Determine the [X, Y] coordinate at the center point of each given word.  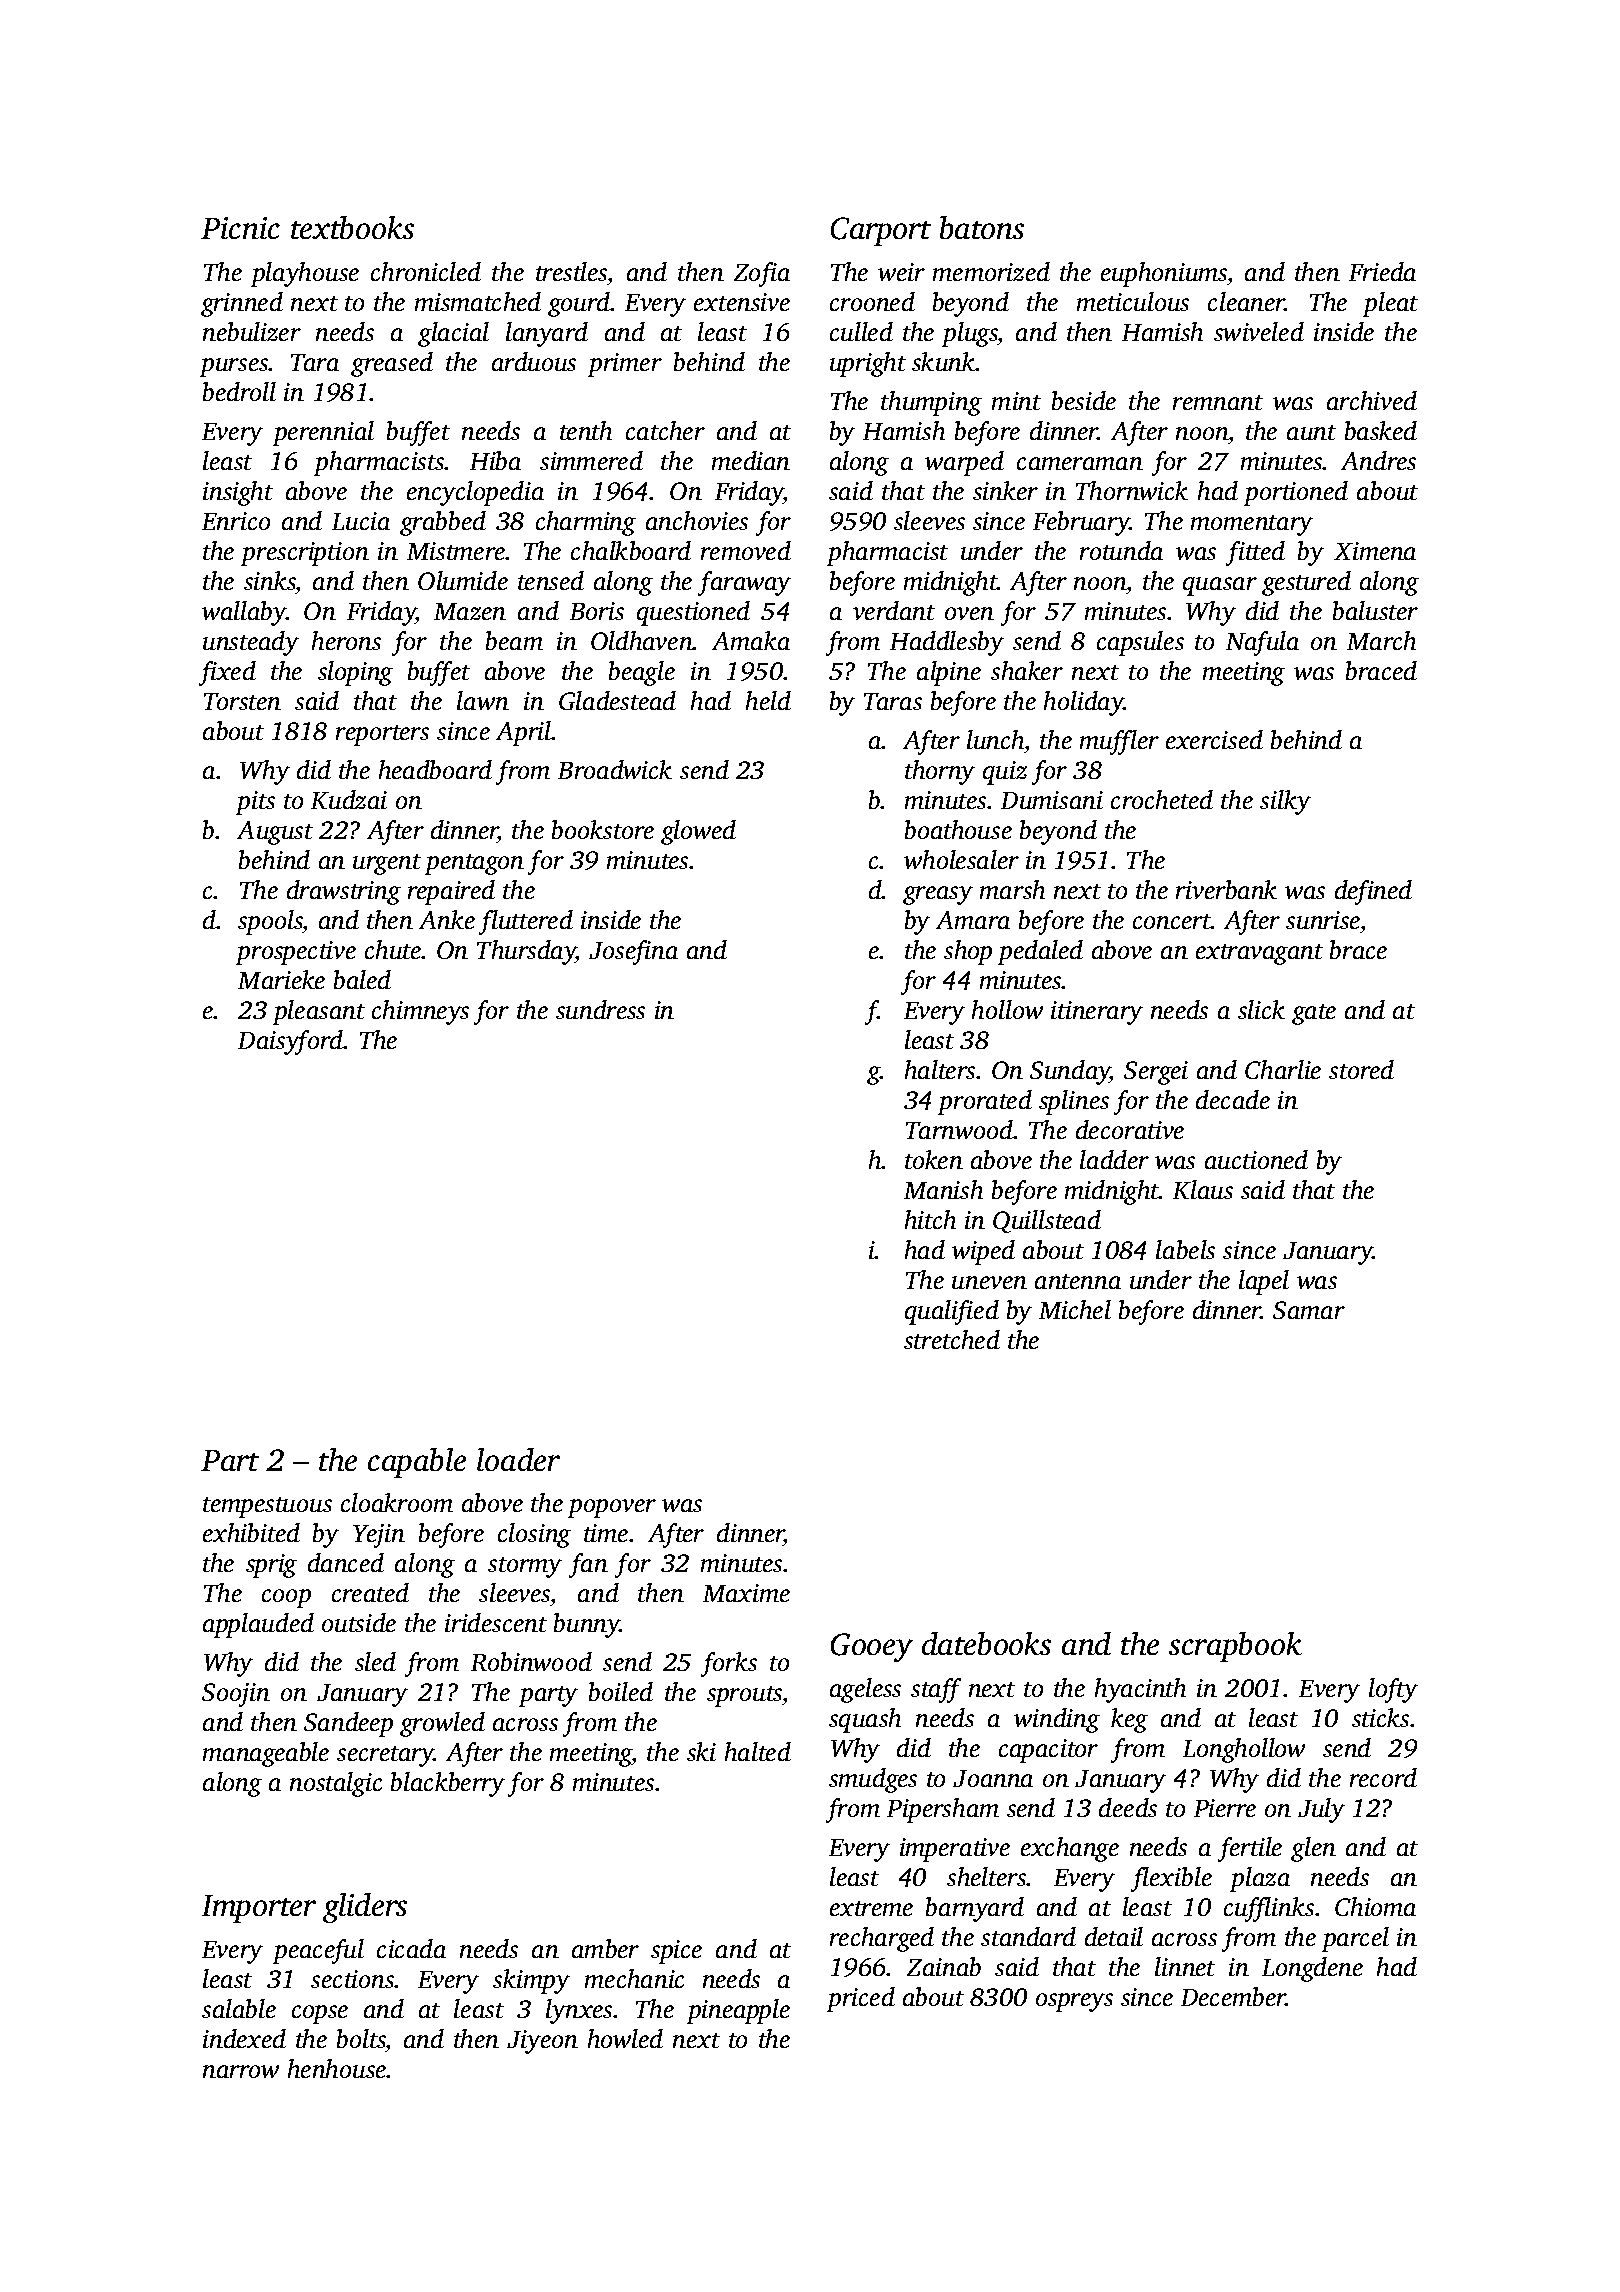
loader [518, 1459]
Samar [1309, 1310]
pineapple [738, 2011]
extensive [742, 302]
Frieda [1382, 271]
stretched [952, 1339]
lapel [1264, 1282]
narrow [241, 2071]
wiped [983, 1252]
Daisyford [291, 1042]
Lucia [361, 521]
